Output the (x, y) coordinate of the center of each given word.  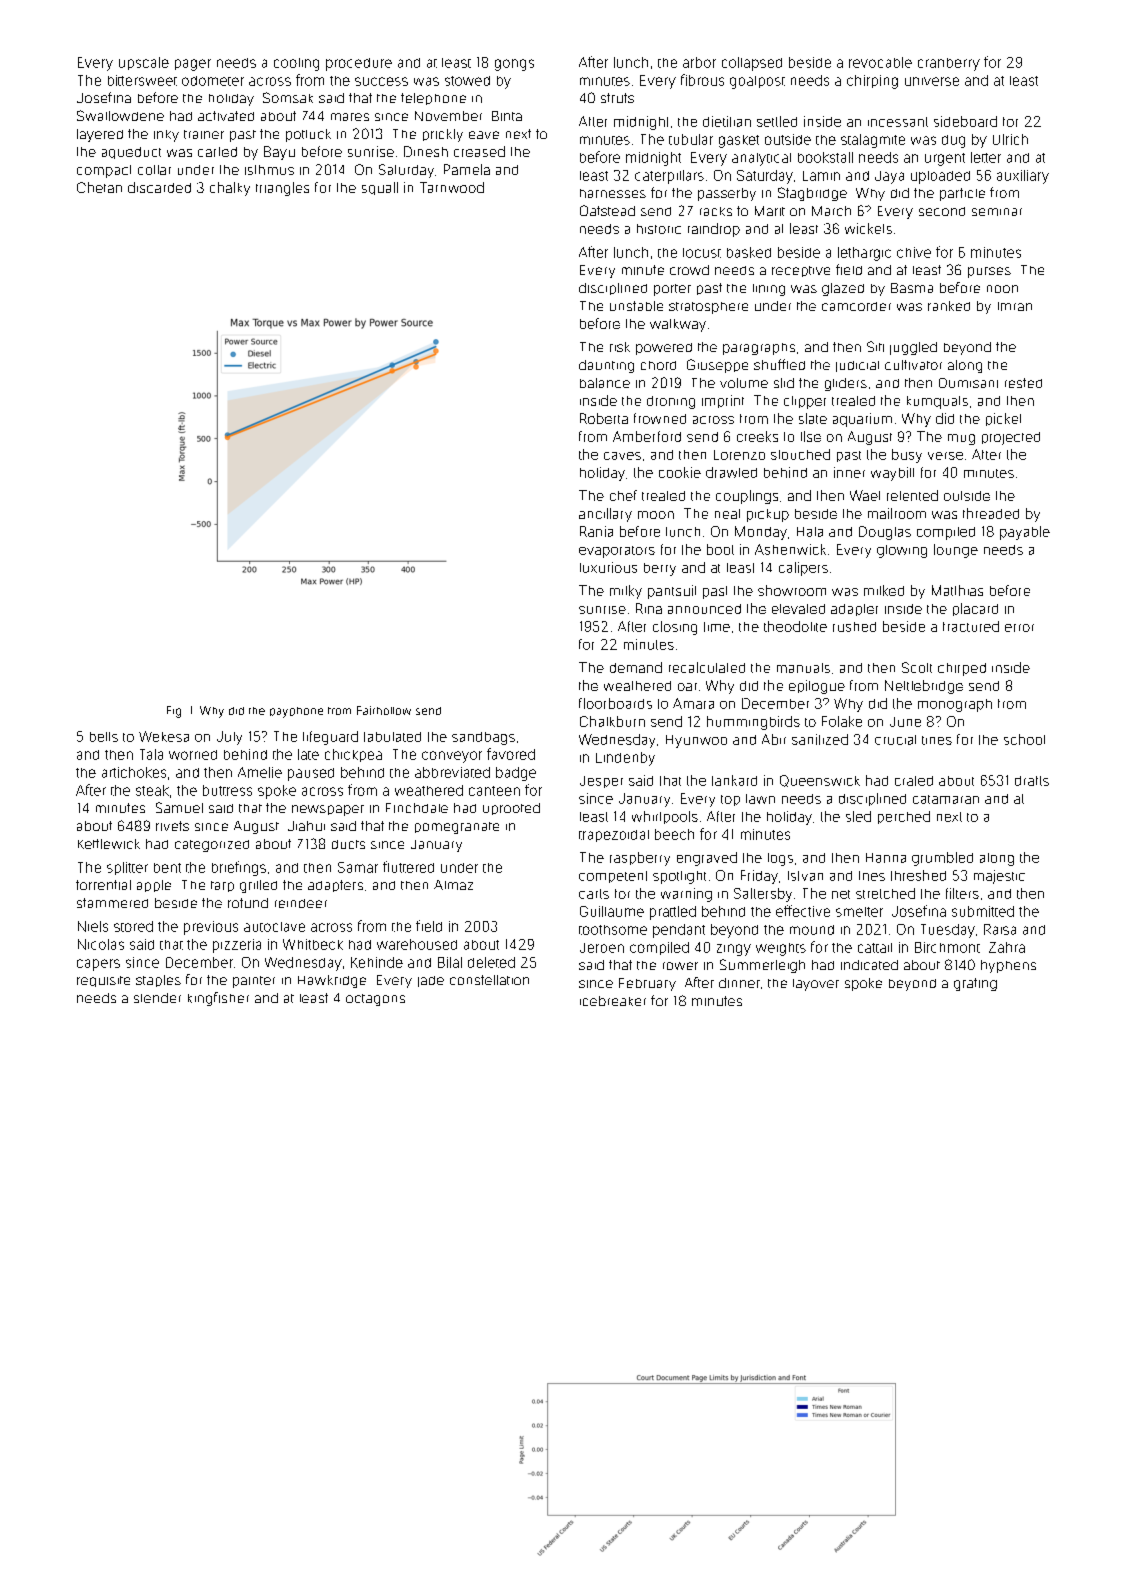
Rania (596, 531)
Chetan (99, 187)
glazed (843, 289)
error (1019, 628)
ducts (348, 844)
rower (680, 966)
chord (658, 365)
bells (104, 737)
